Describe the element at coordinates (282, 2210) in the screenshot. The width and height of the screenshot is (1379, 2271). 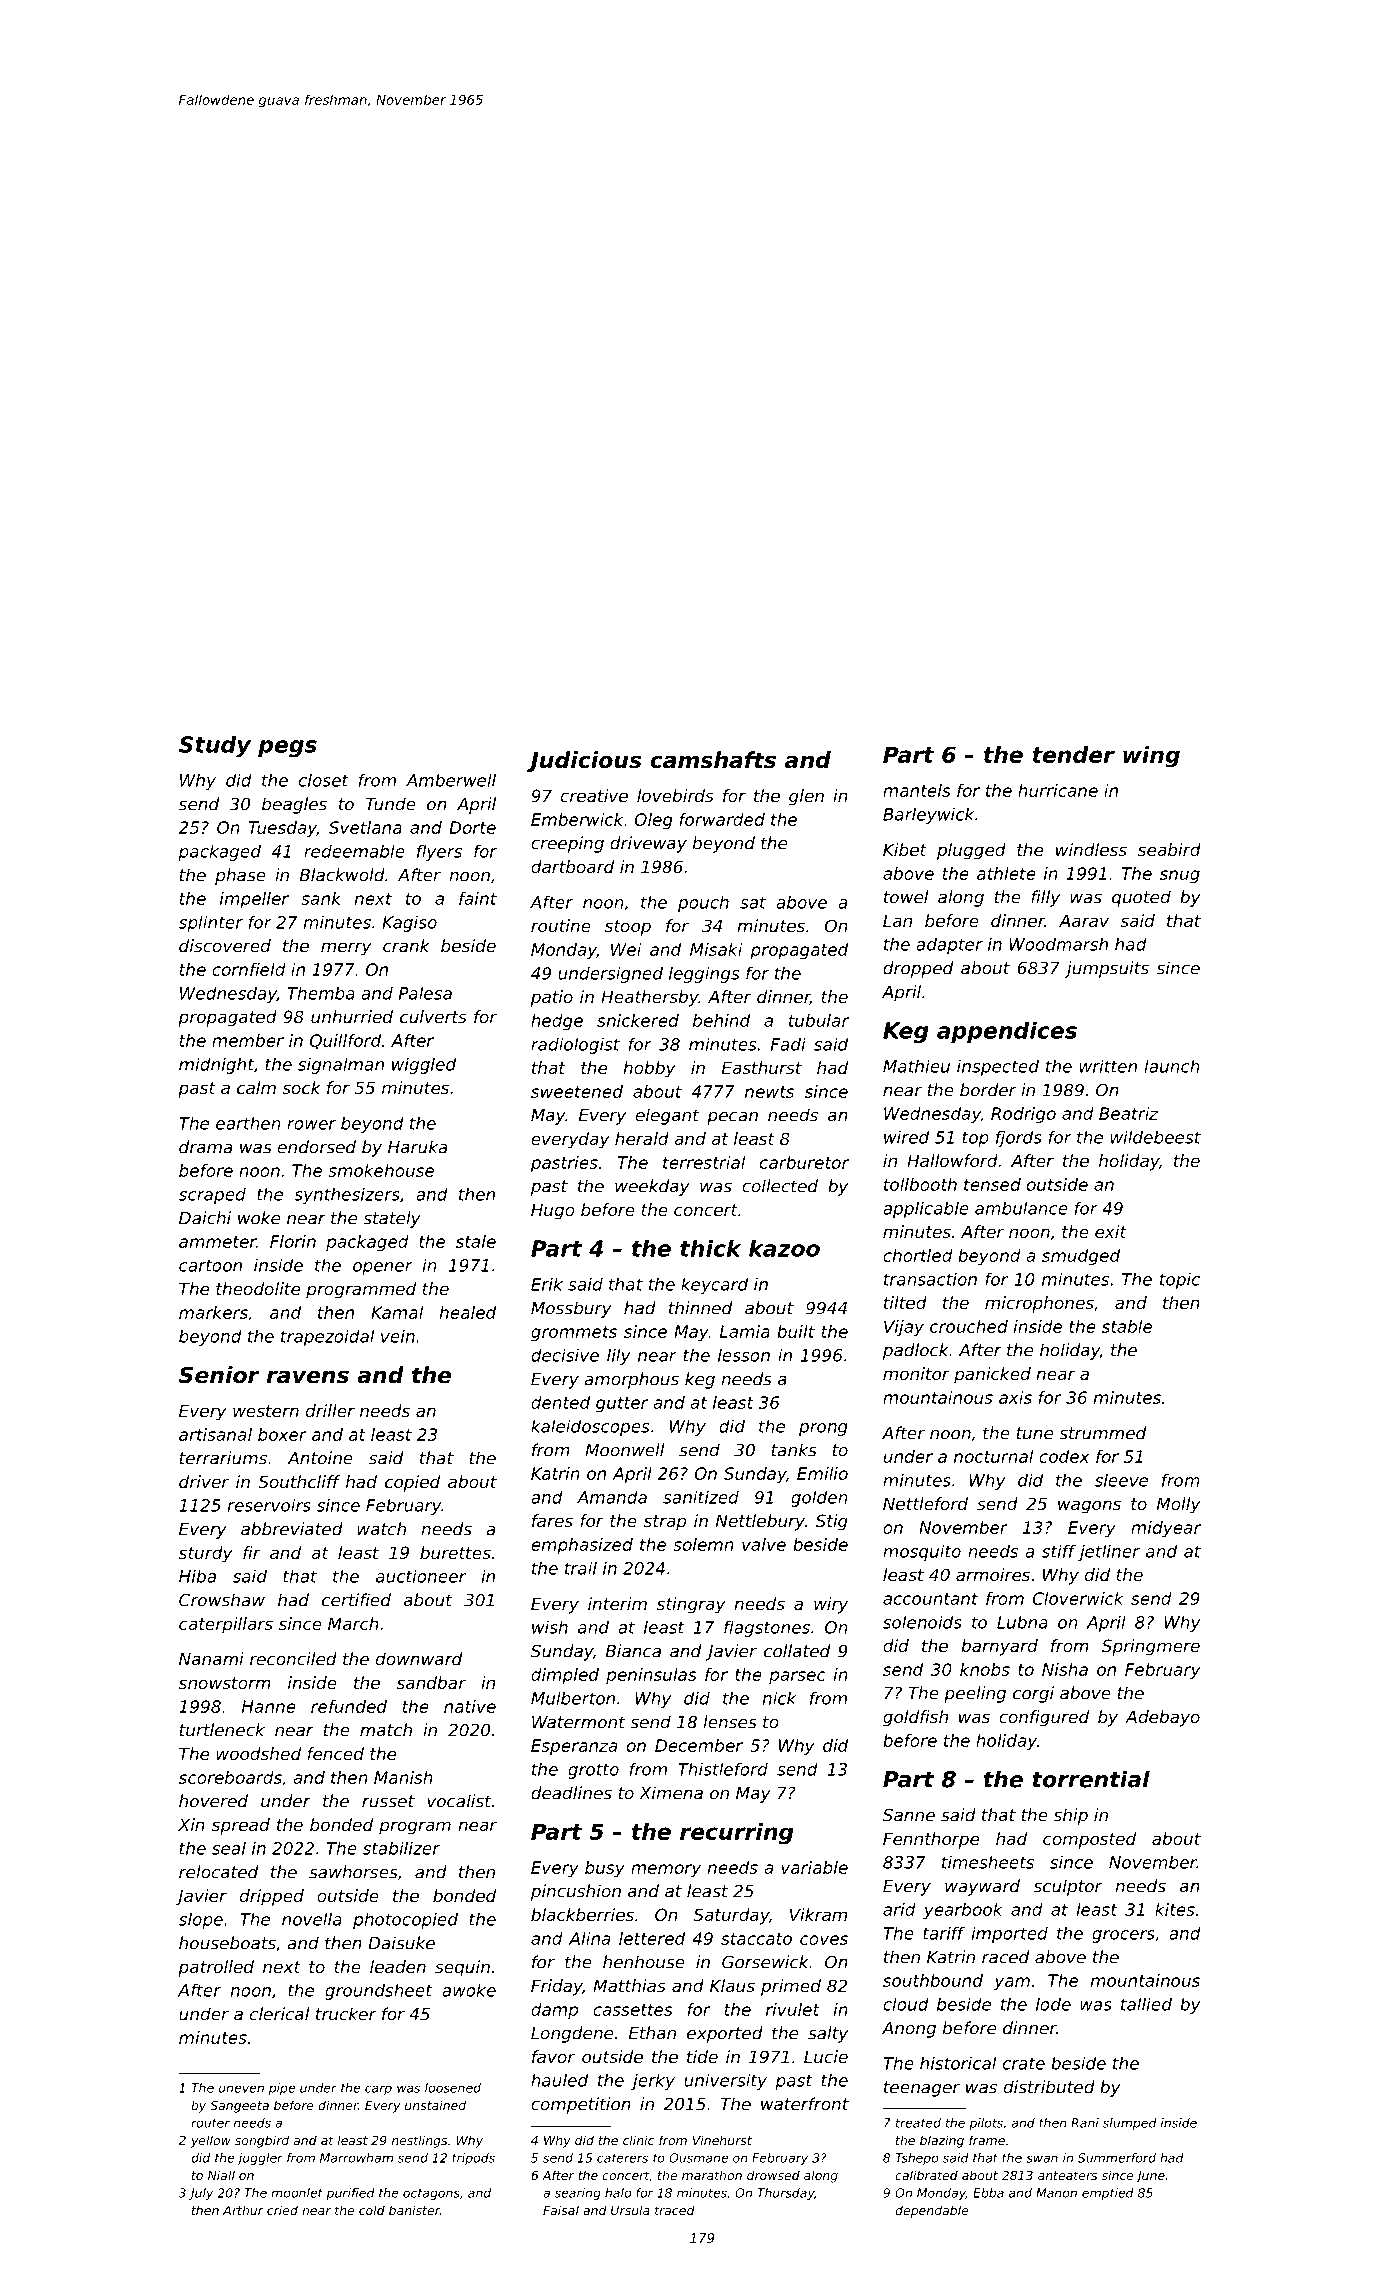
I see `cried` at that location.
